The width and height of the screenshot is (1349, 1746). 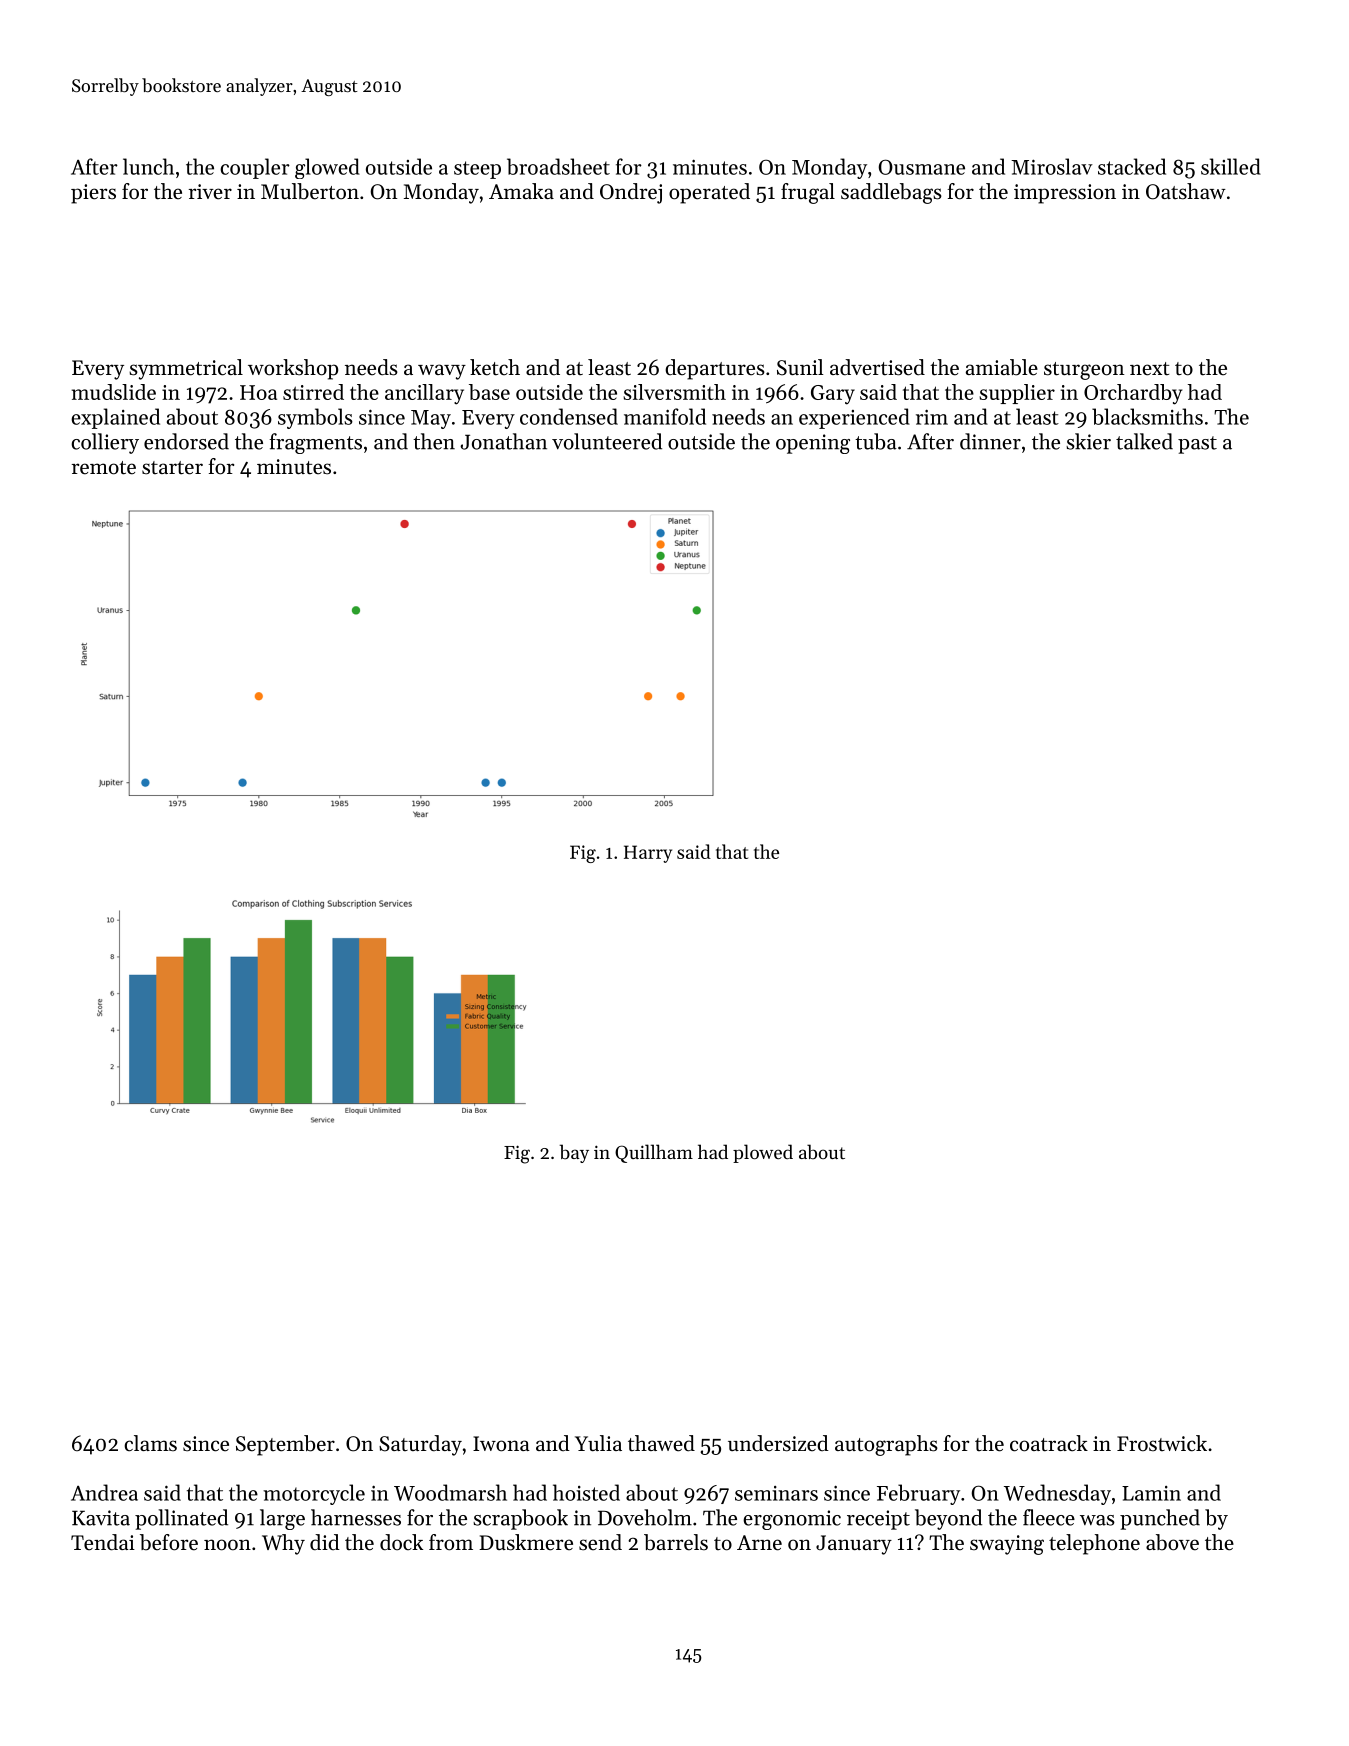 I want to click on broadsheet, so click(x=558, y=166).
